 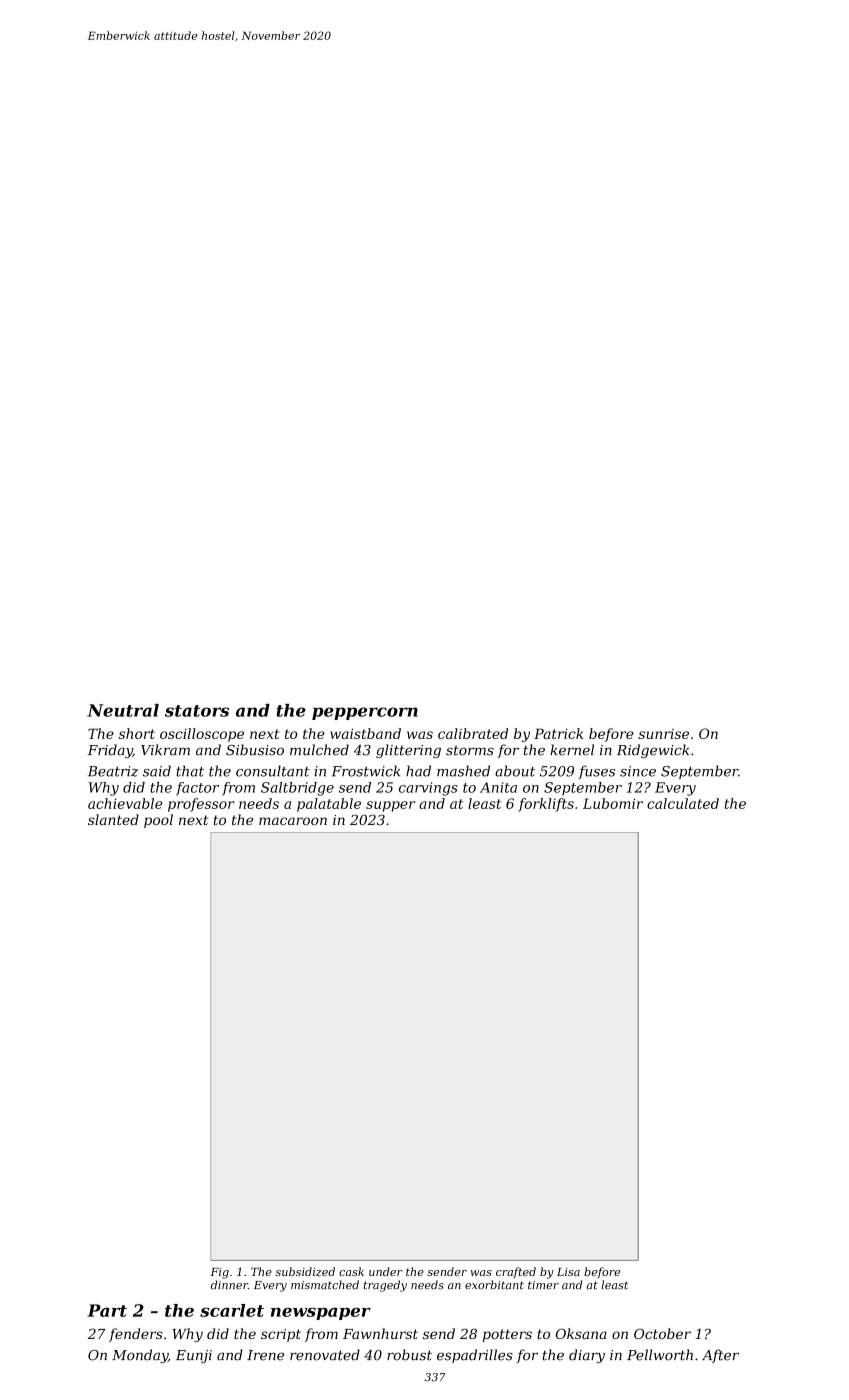 What do you see at coordinates (587, 1356) in the image?
I see `diary` at bounding box center [587, 1356].
